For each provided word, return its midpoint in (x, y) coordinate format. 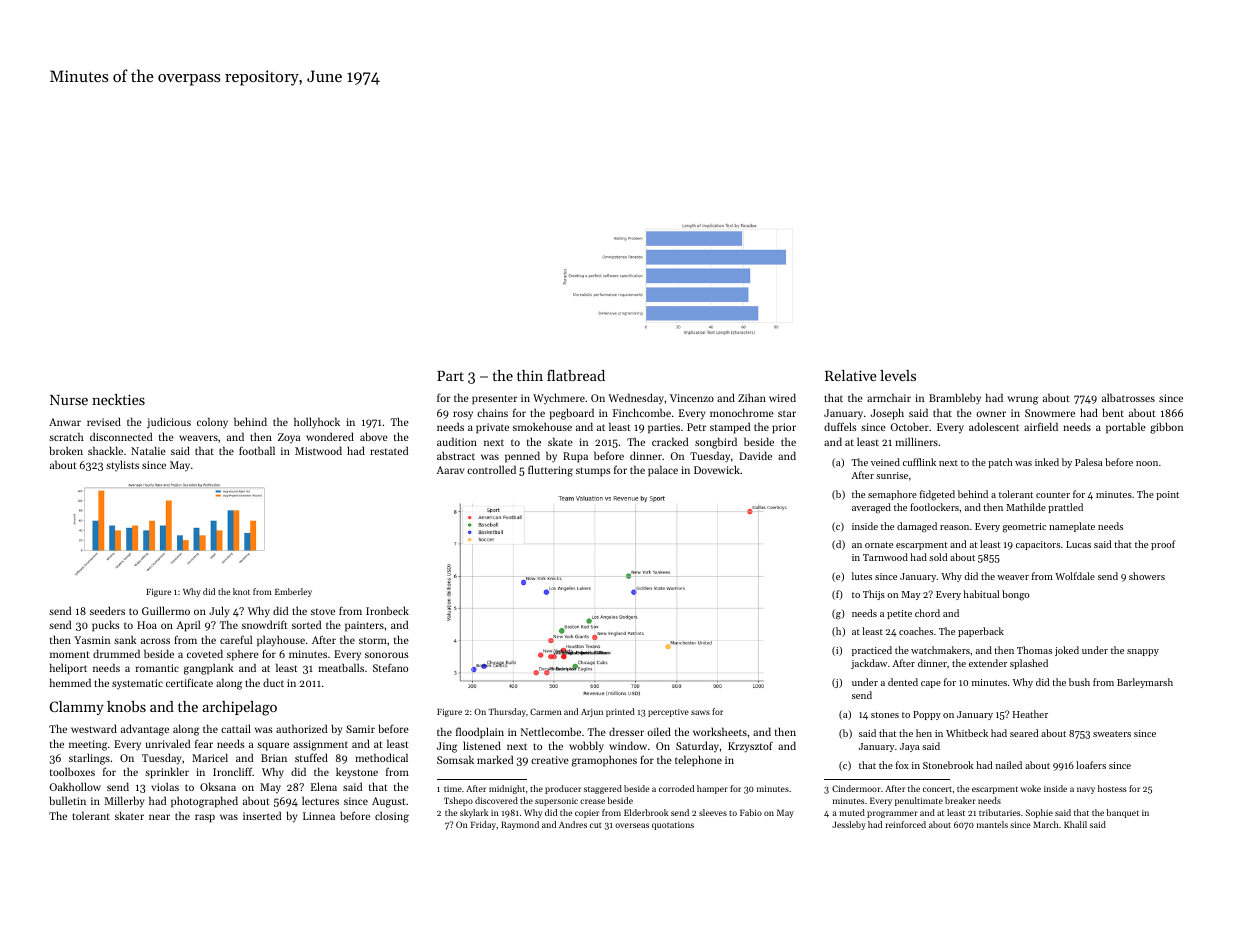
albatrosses (1128, 397)
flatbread (576, 375)
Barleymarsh (1145, 683)
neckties (118, 399)
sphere (243, 655)
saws (700, 712)
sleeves (713, 812)
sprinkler (167, 773)
